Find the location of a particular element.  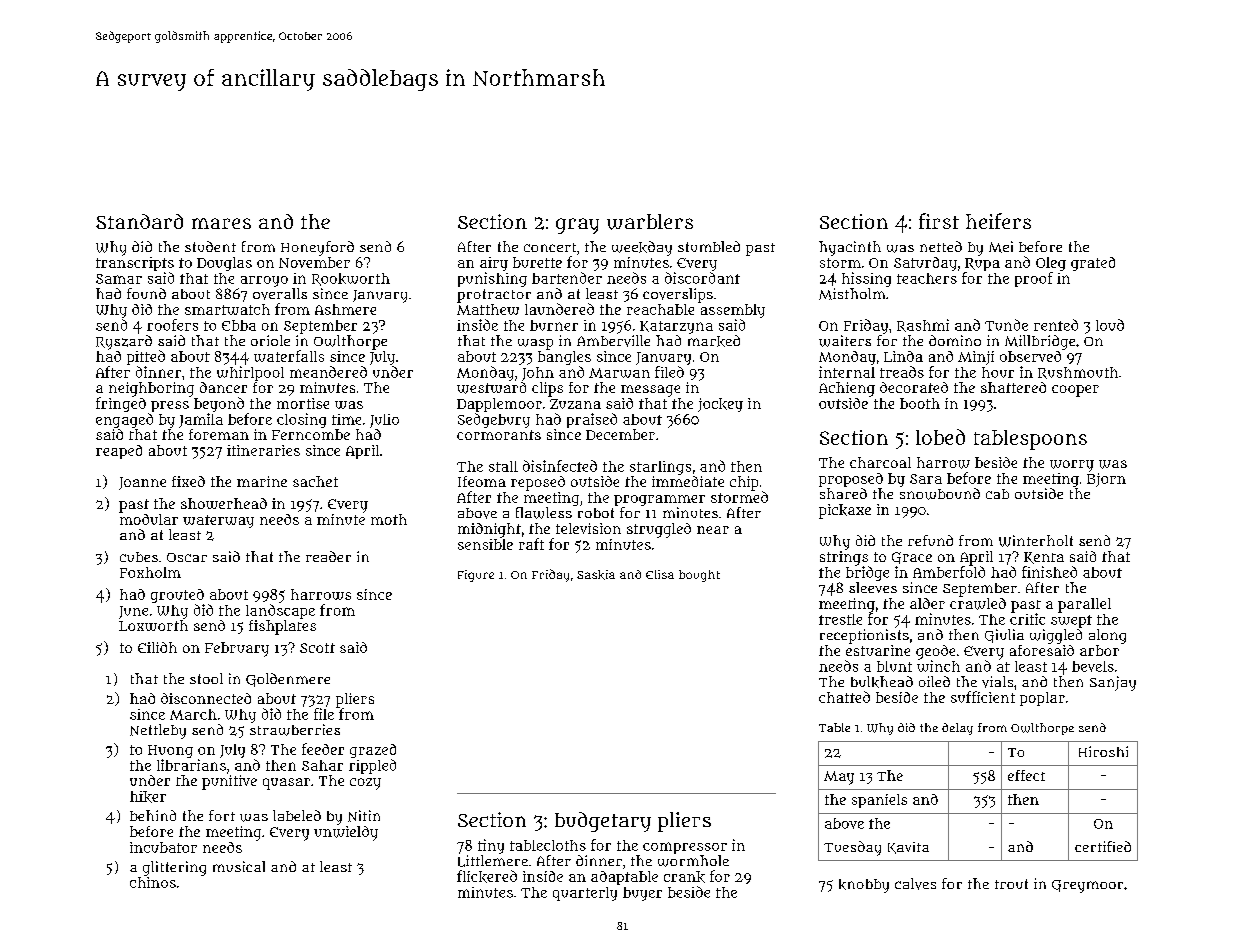

musical is located at coordinates (239, 866).
